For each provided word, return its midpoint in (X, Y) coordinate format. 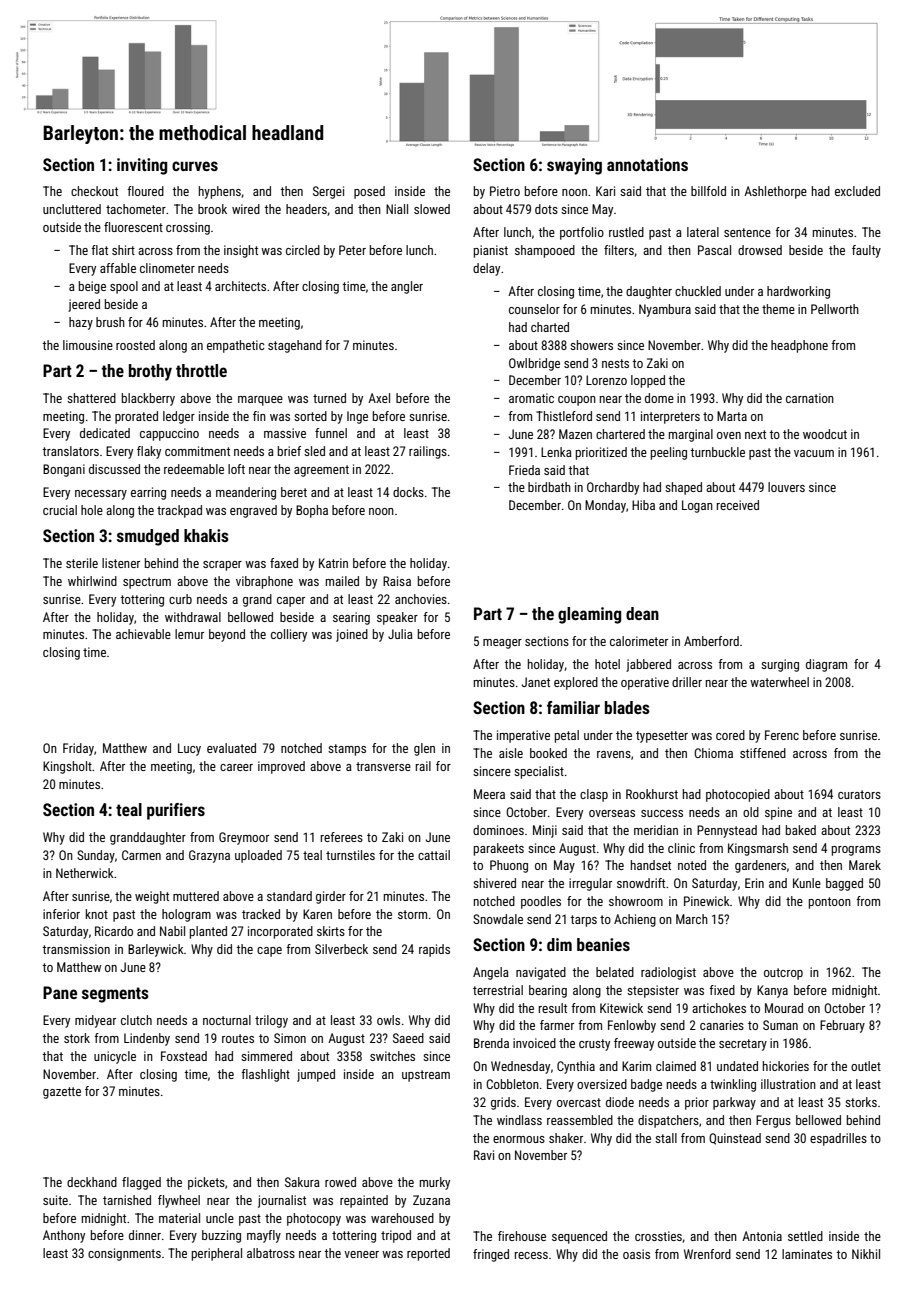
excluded (857, 191)
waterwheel (779, 682)
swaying (574, 166)
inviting (142, 166)
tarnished (127, 1200)
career (236, 767)
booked (548, 753)
